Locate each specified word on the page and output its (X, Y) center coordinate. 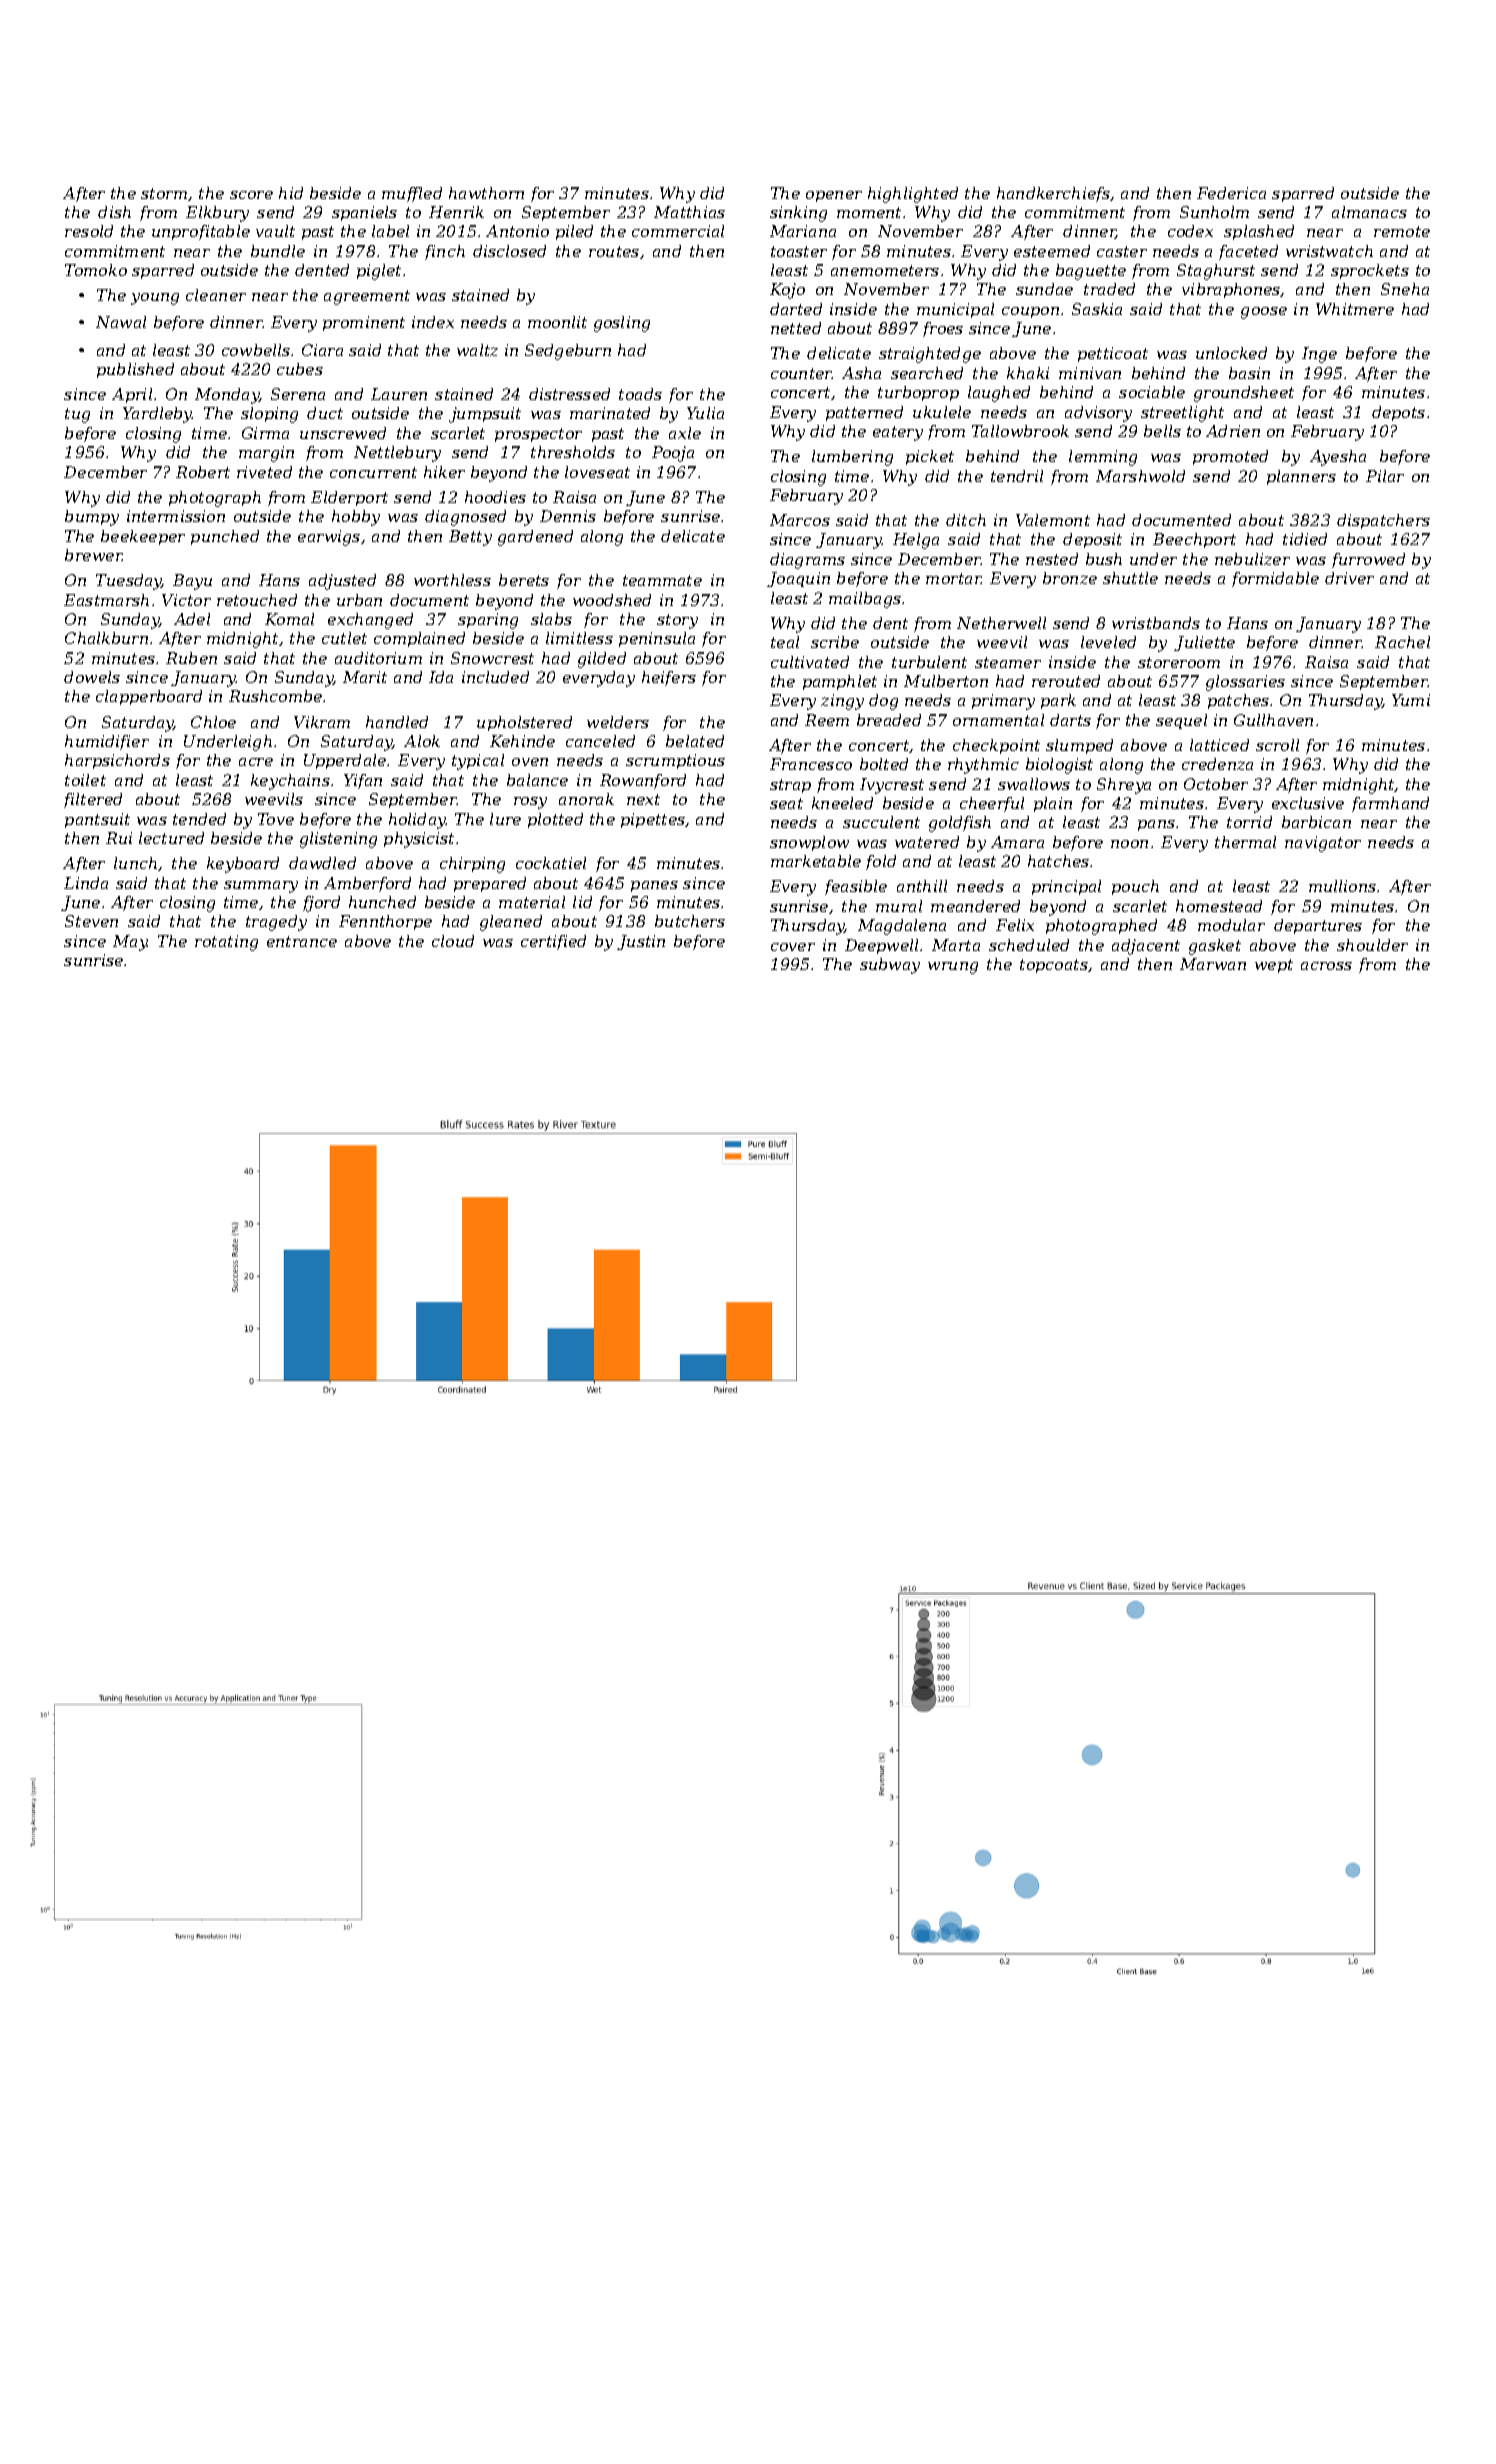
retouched (257, 600)
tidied (1305, 539)
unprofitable (201, 232)
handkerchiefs (1053, 194)
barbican (1316, 822)
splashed (1259, 232)
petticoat (1113, 354)
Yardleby (158, 415)
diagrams (807, 561)
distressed (569, 394)
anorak (586, 799)
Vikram (322, 722)
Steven (91, 921)
